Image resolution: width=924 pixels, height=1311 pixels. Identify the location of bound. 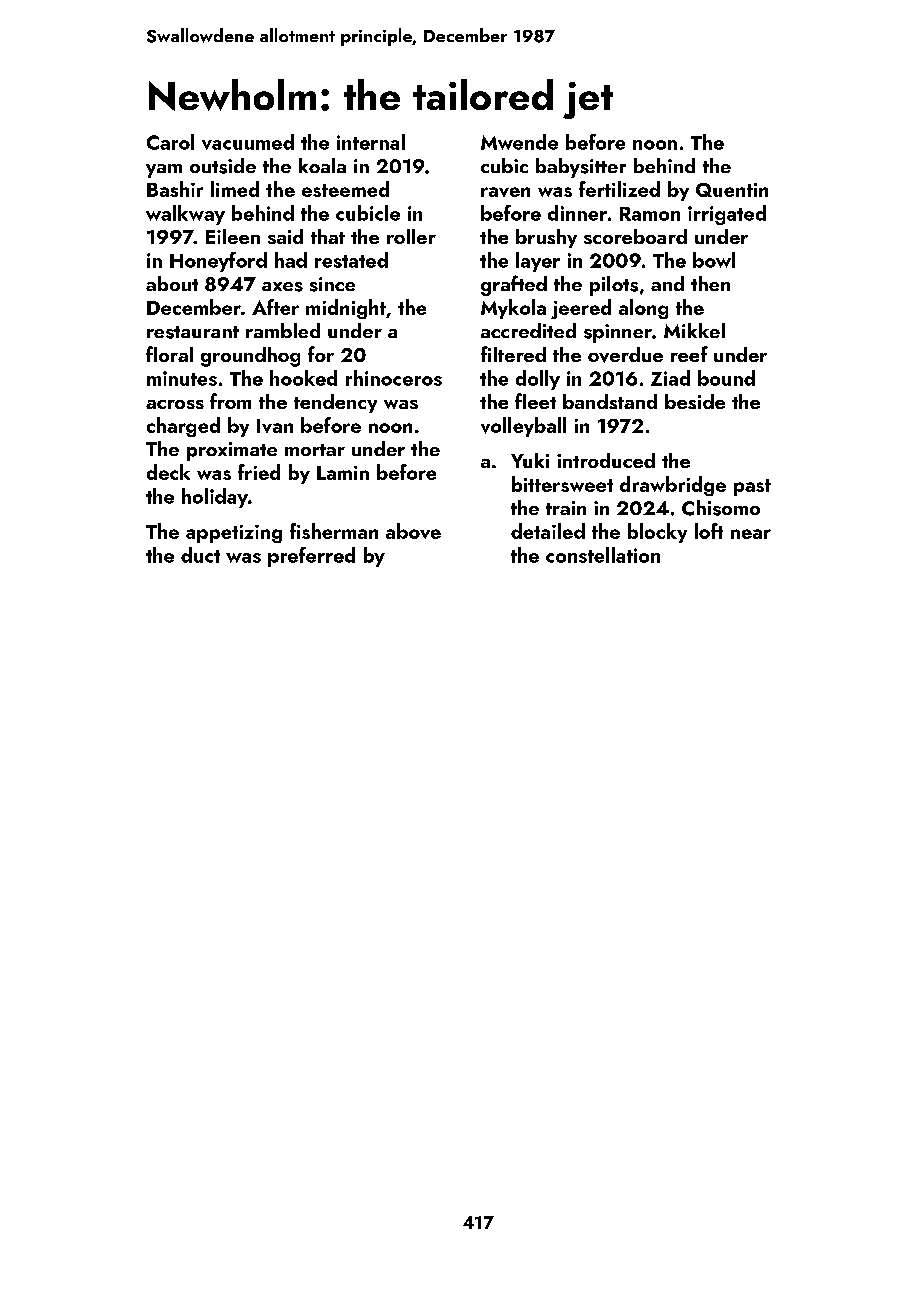
(726, 378).
